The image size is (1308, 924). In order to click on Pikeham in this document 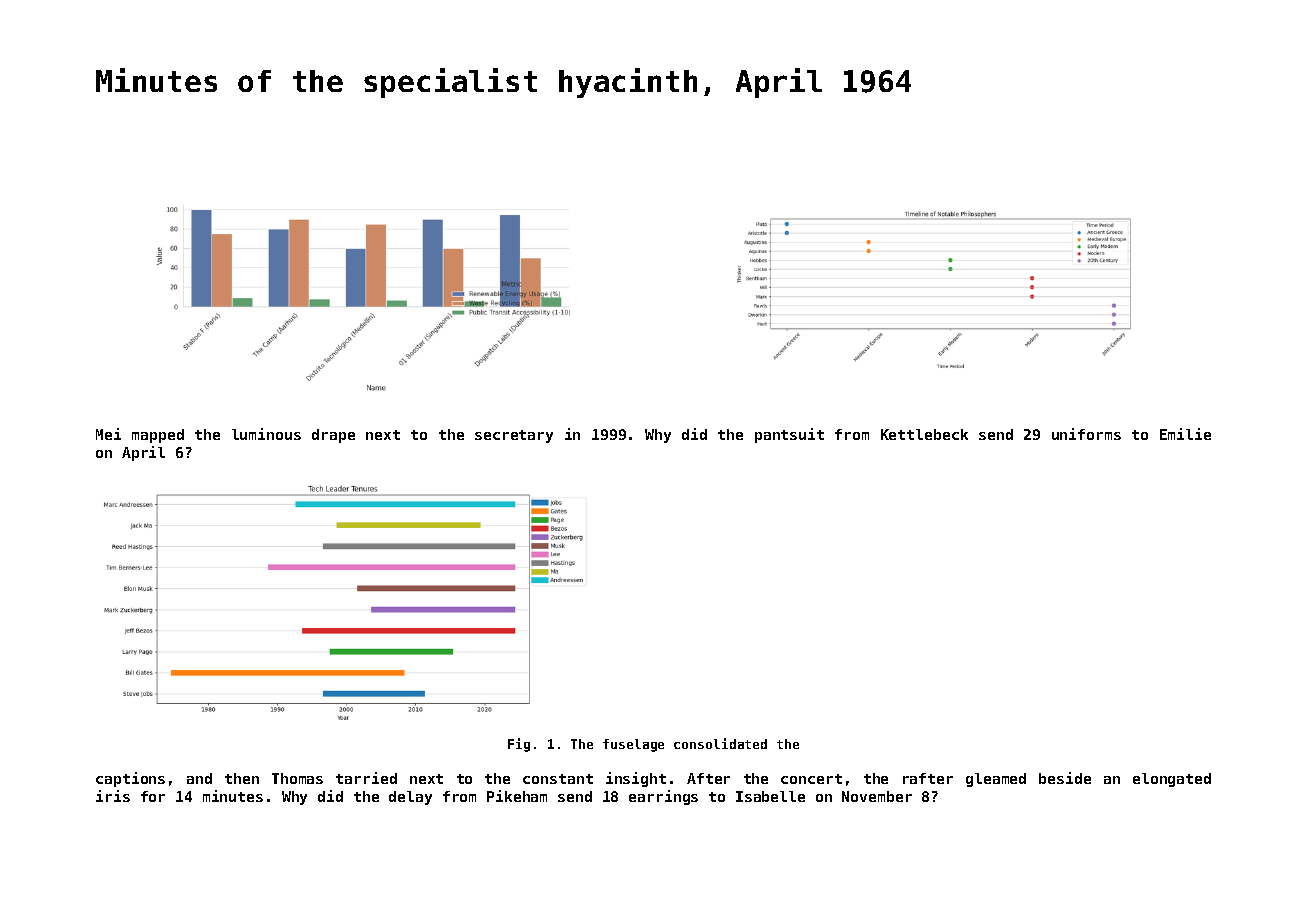, I will do `click(517, 796)`.
